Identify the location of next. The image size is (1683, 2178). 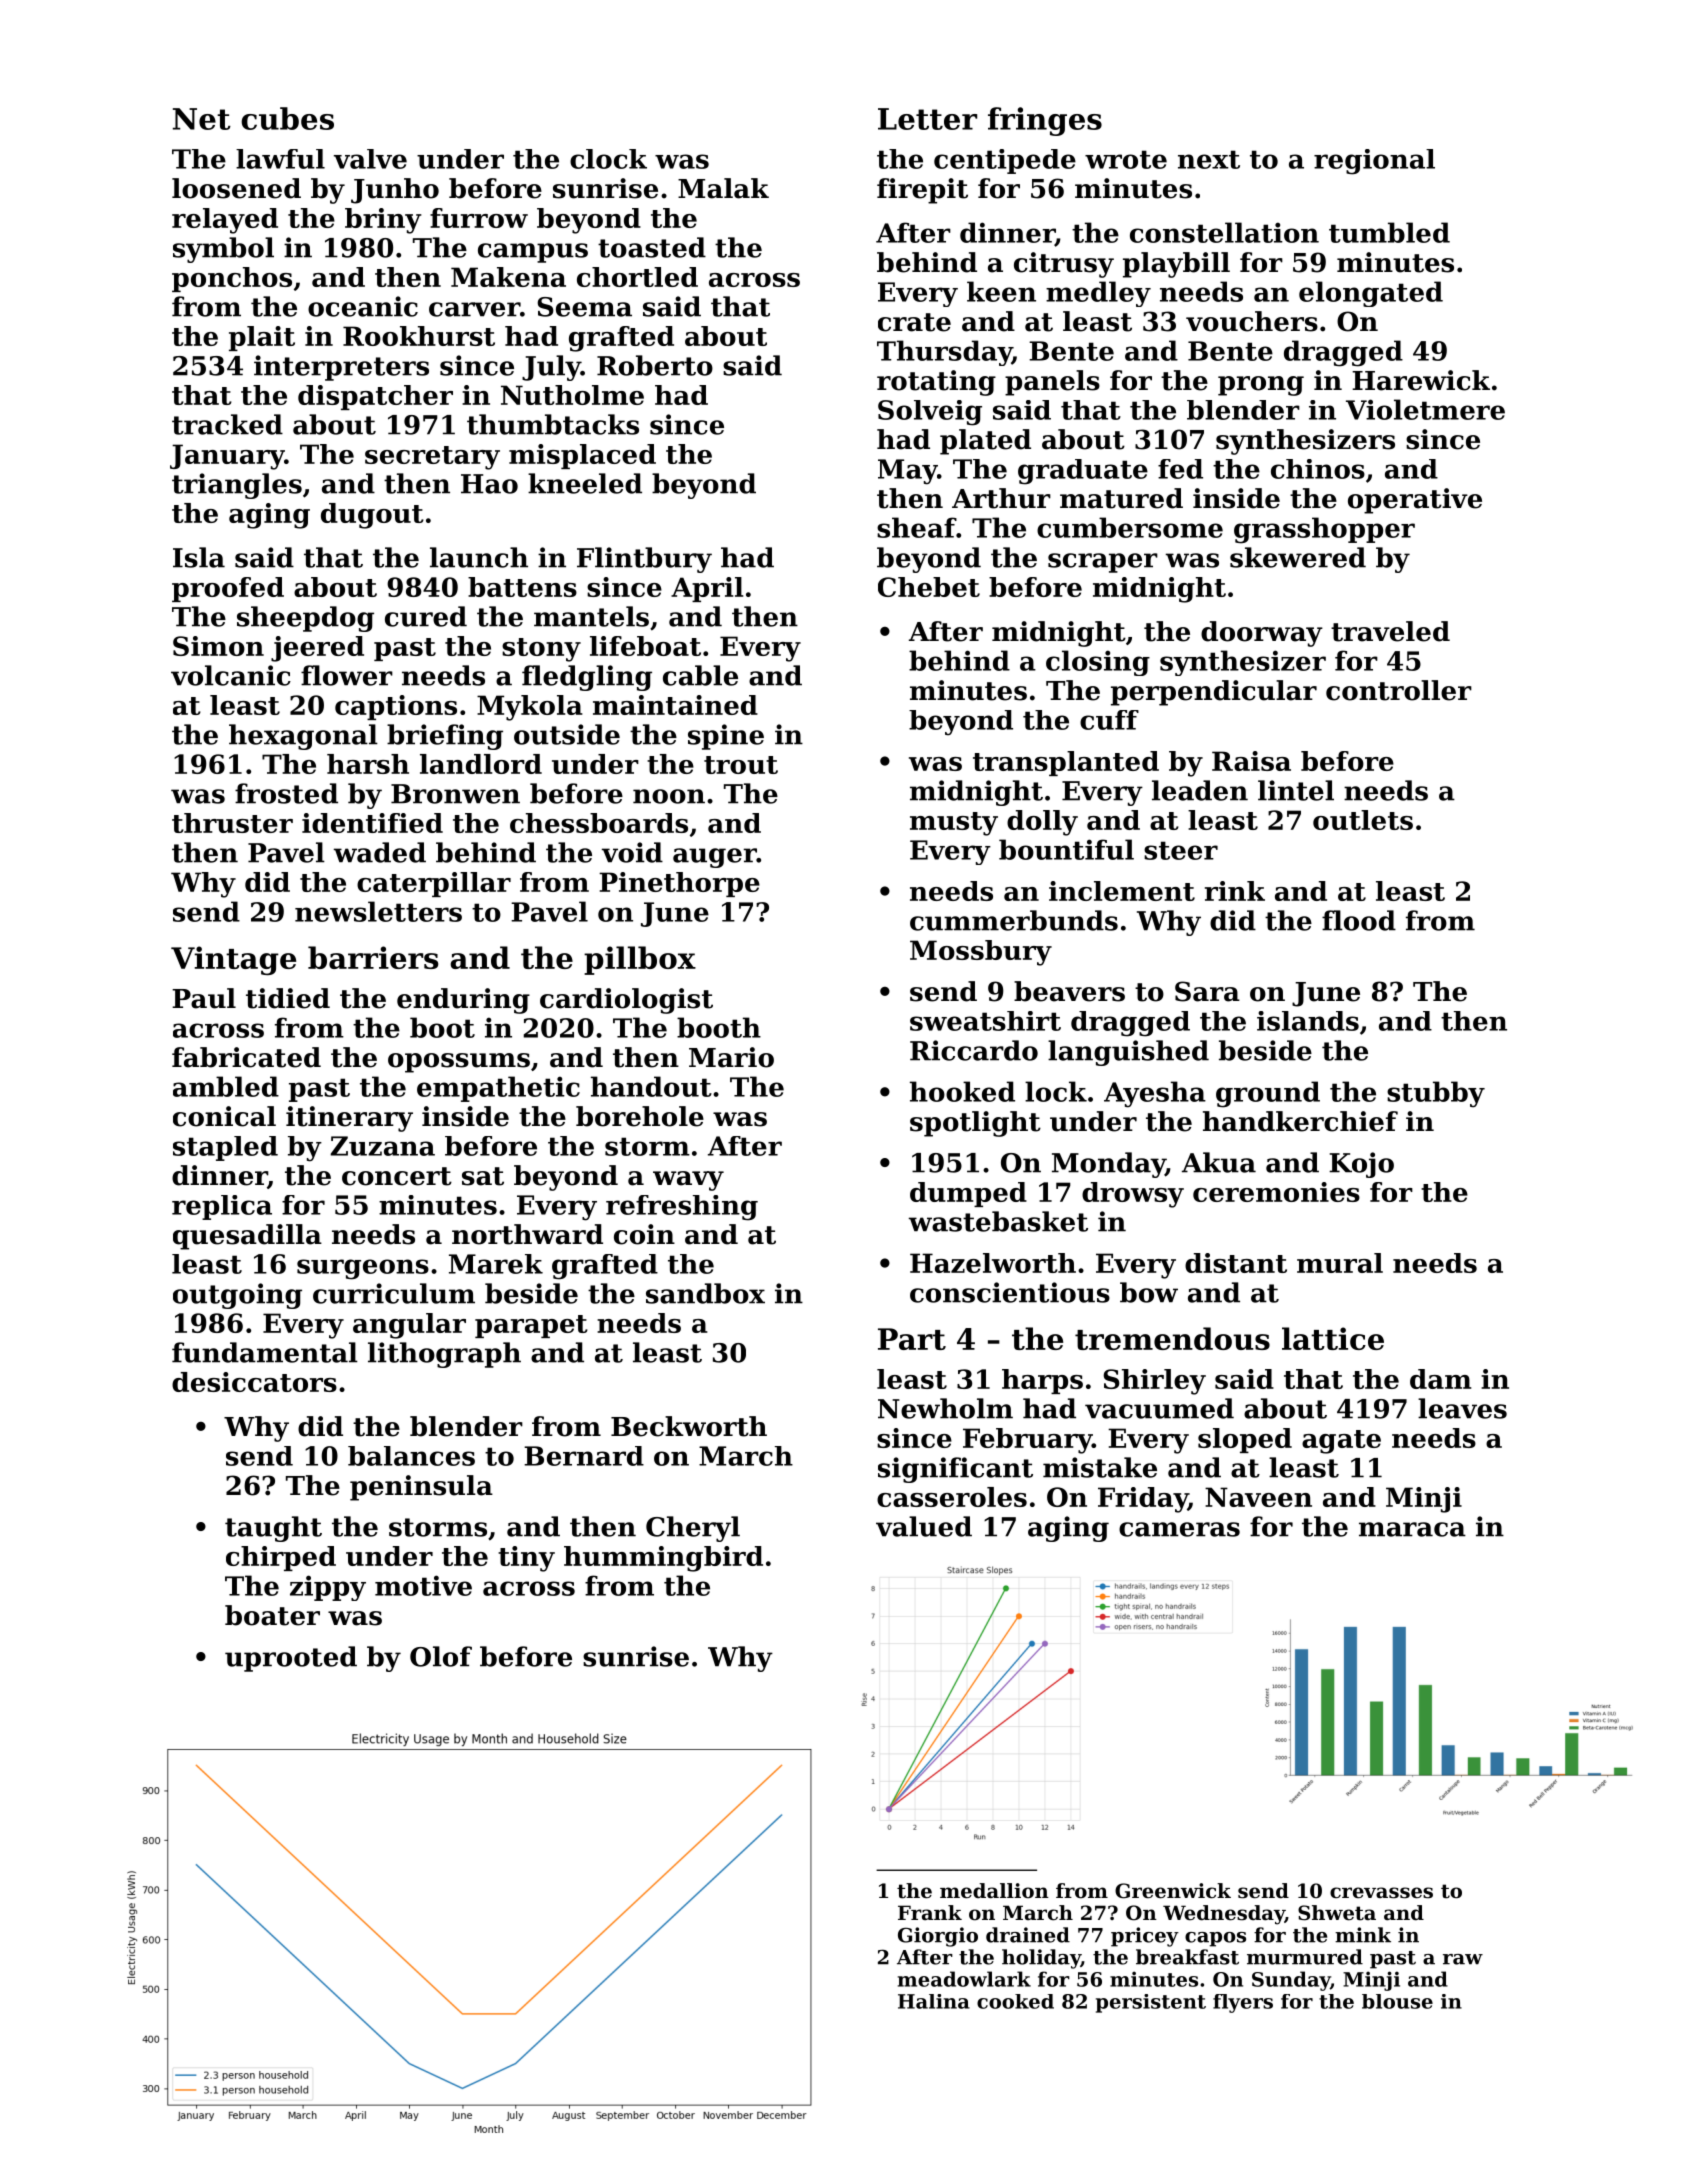
(1209, 159).
